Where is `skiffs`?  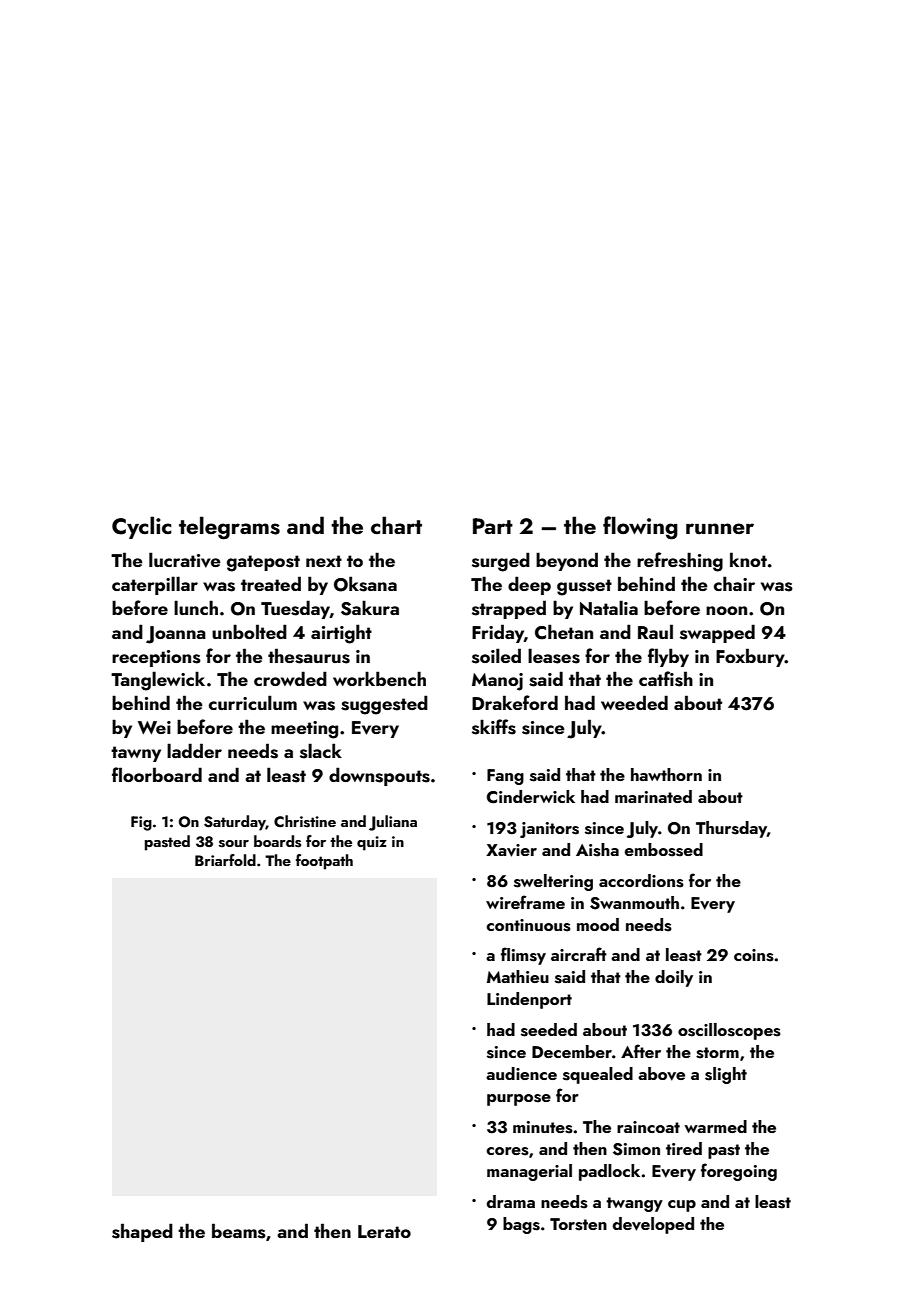
skiffs is located at coordinates (494, 727).
